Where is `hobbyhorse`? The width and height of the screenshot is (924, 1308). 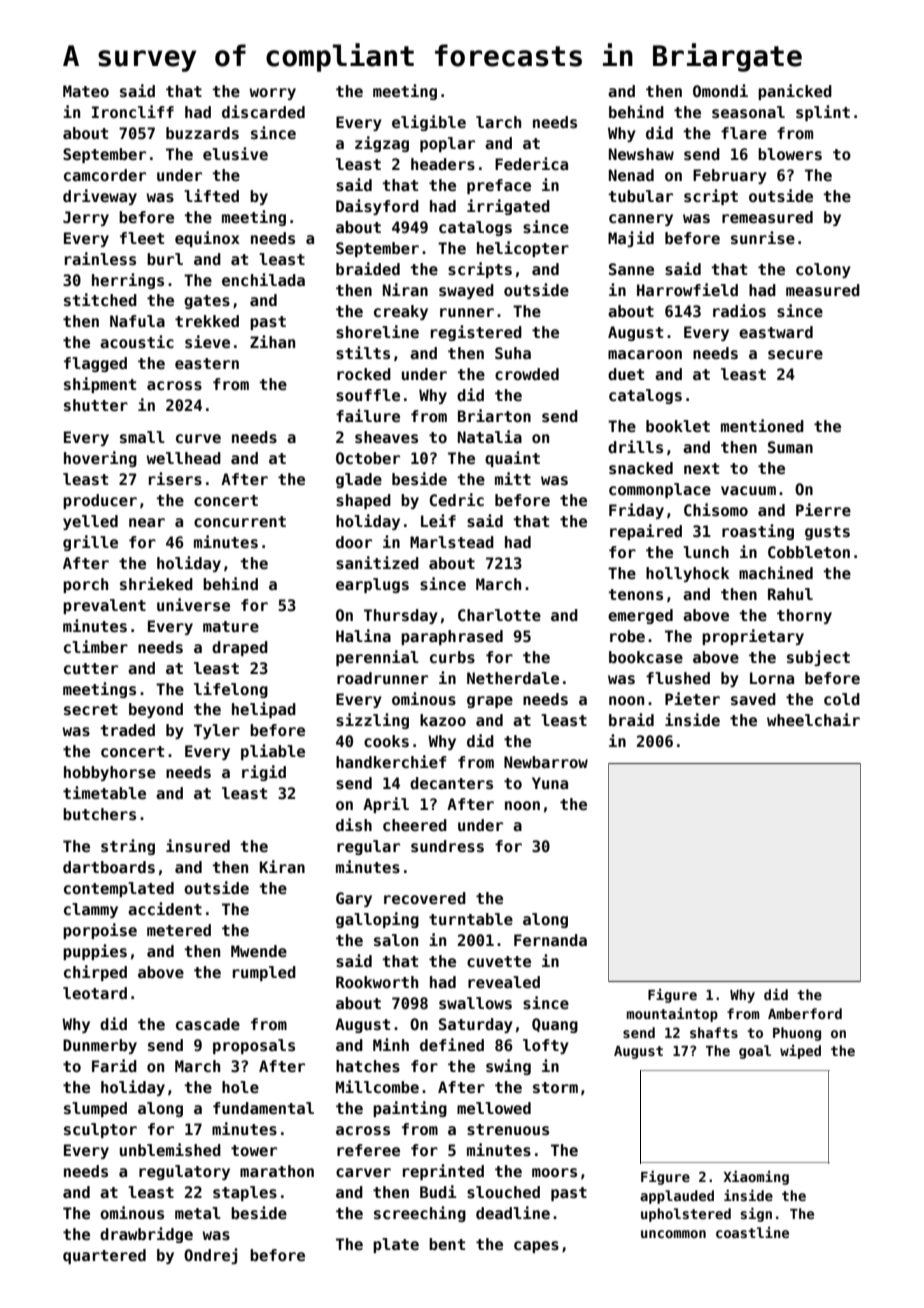 hobbyhorse is located at coordinates (110, 773).
